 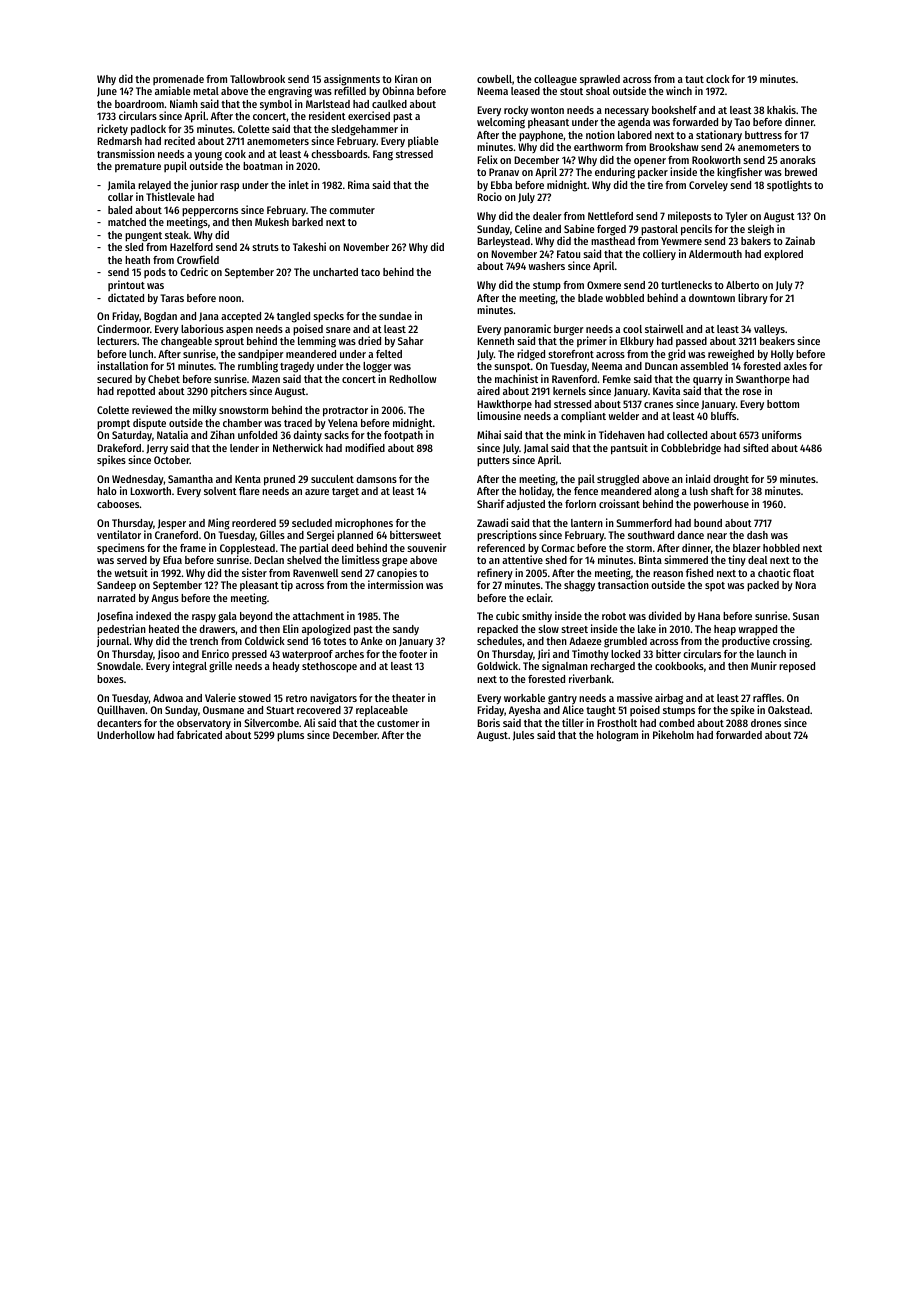 What do you see at coordinates (494, 79) in the page?
I see `cowbell` at bounding box center [494, 79].
